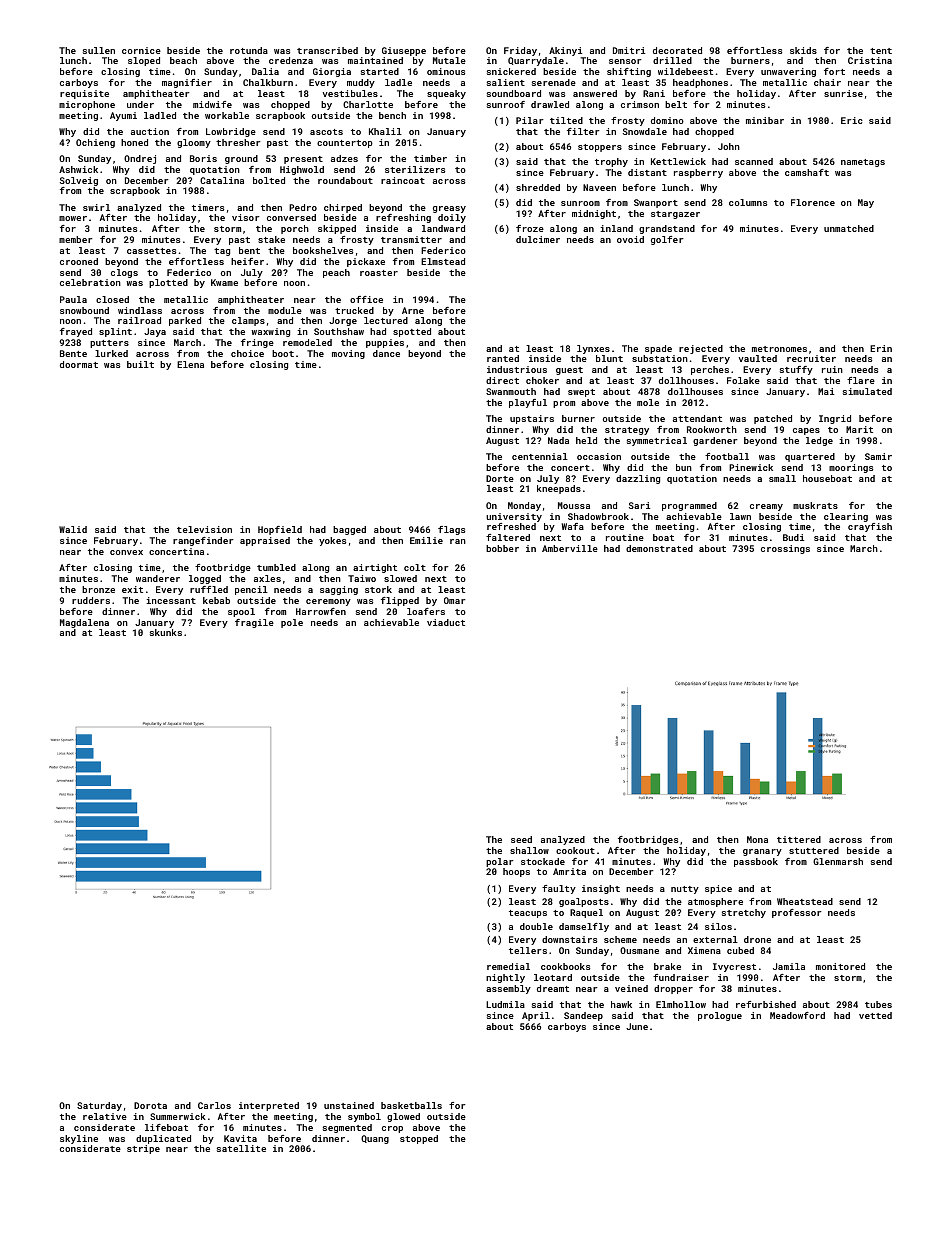  I want to click on Mutale, so click(449, 60).
